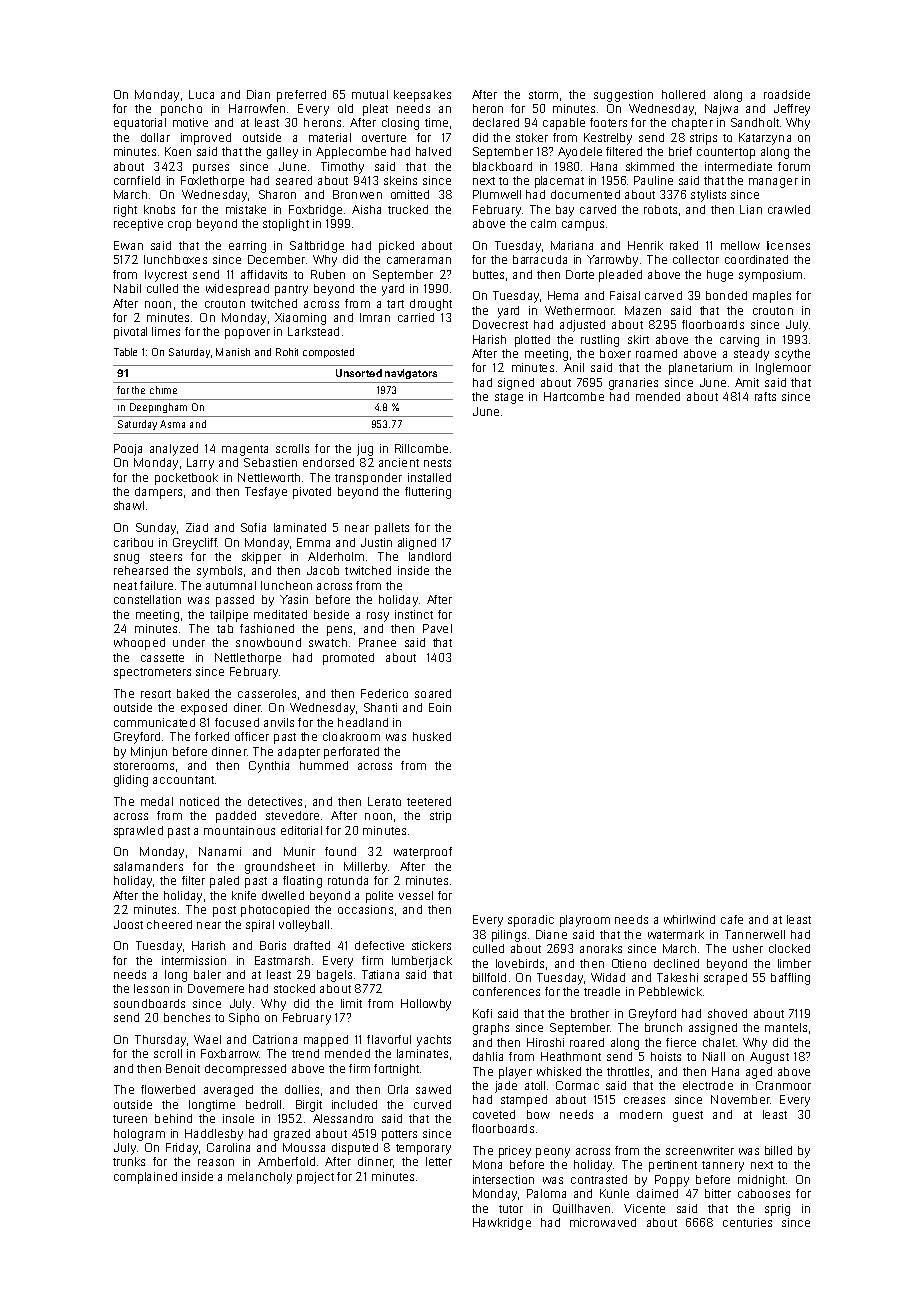 This page has height=1308, width=924. Describe the element at coordinates (430, 556) in the page. I see `landlord` at that location.
